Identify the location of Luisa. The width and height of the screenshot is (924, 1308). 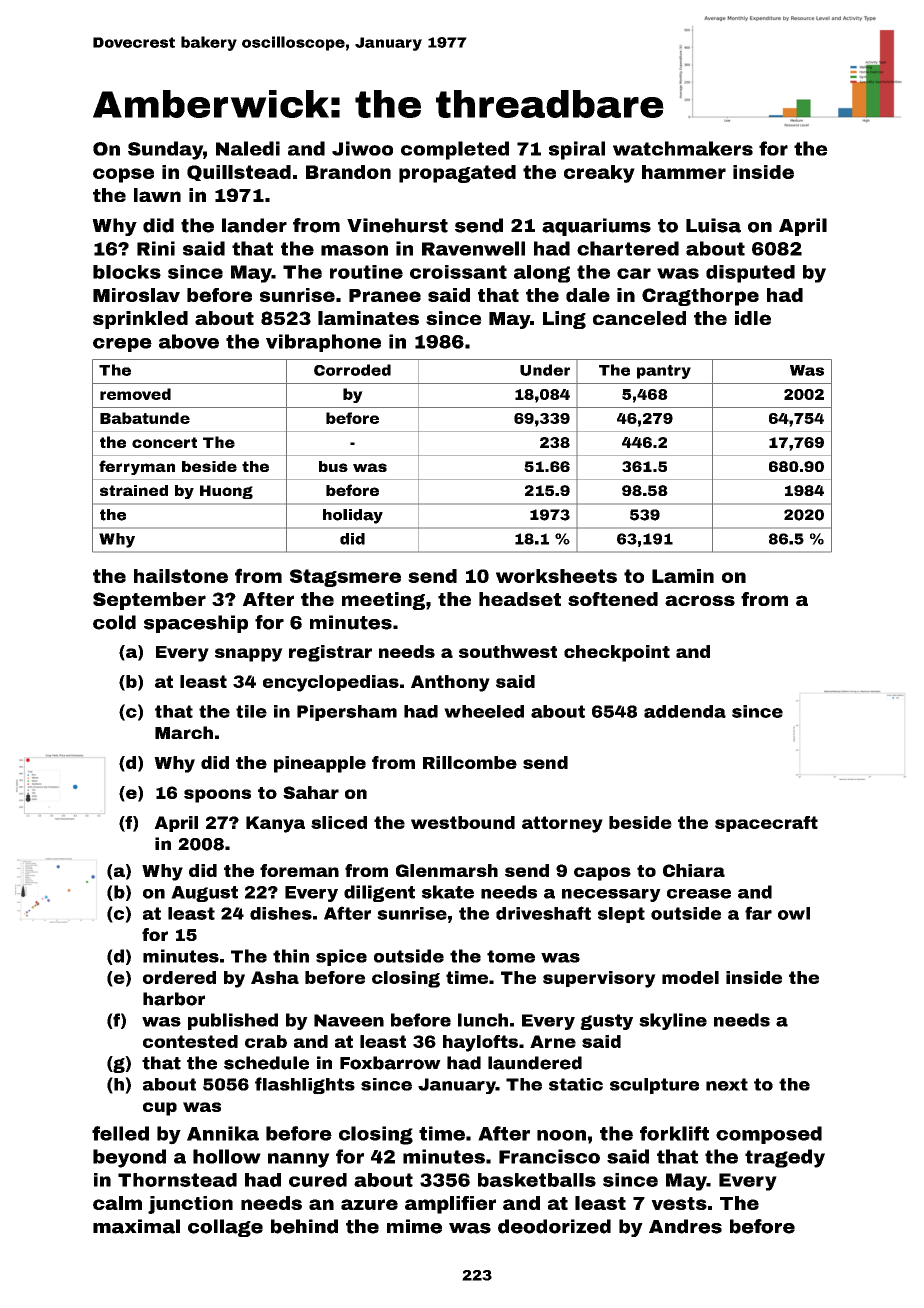
(713, 225).
